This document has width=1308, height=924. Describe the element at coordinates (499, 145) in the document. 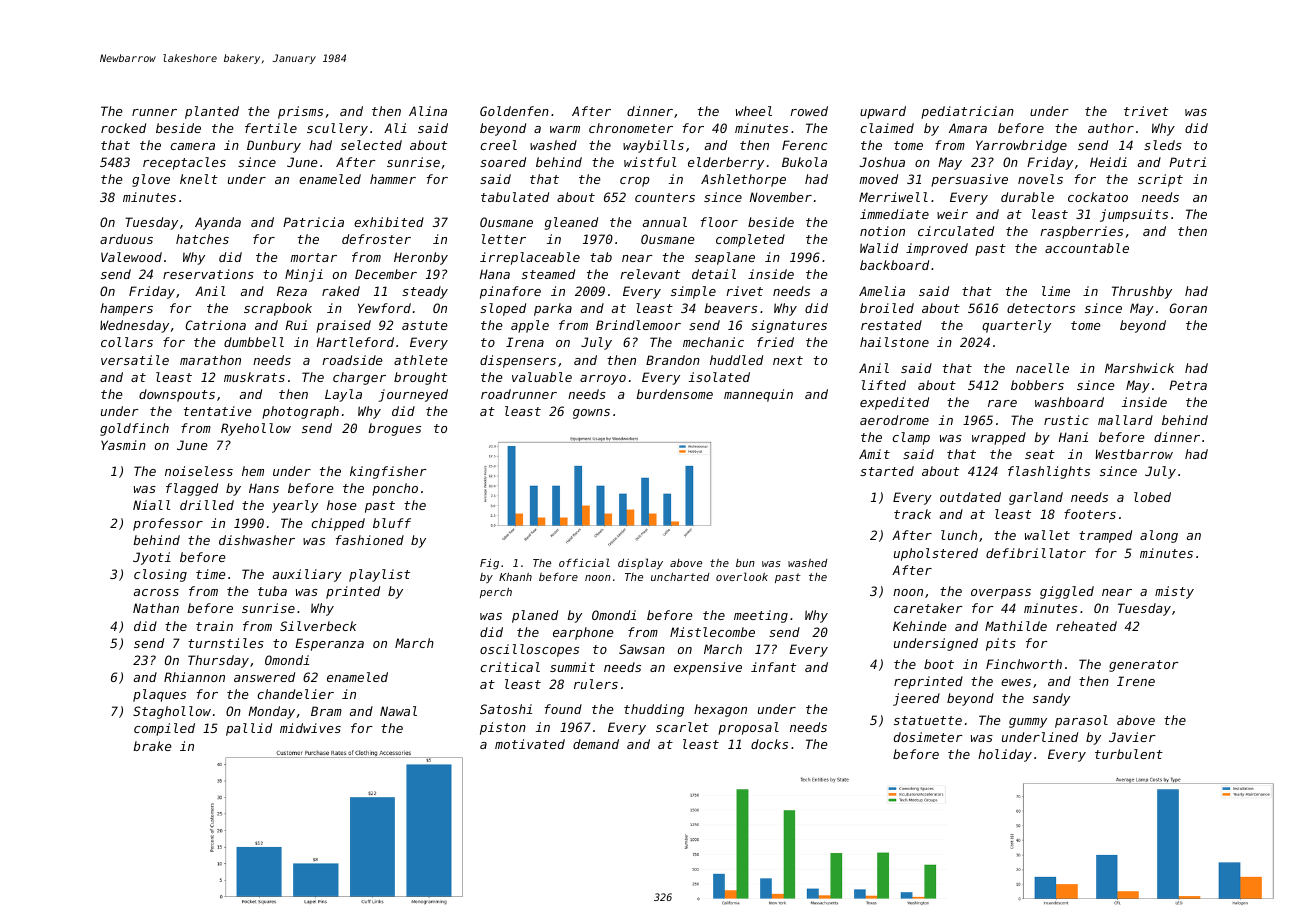

I see `creel` at that location.
